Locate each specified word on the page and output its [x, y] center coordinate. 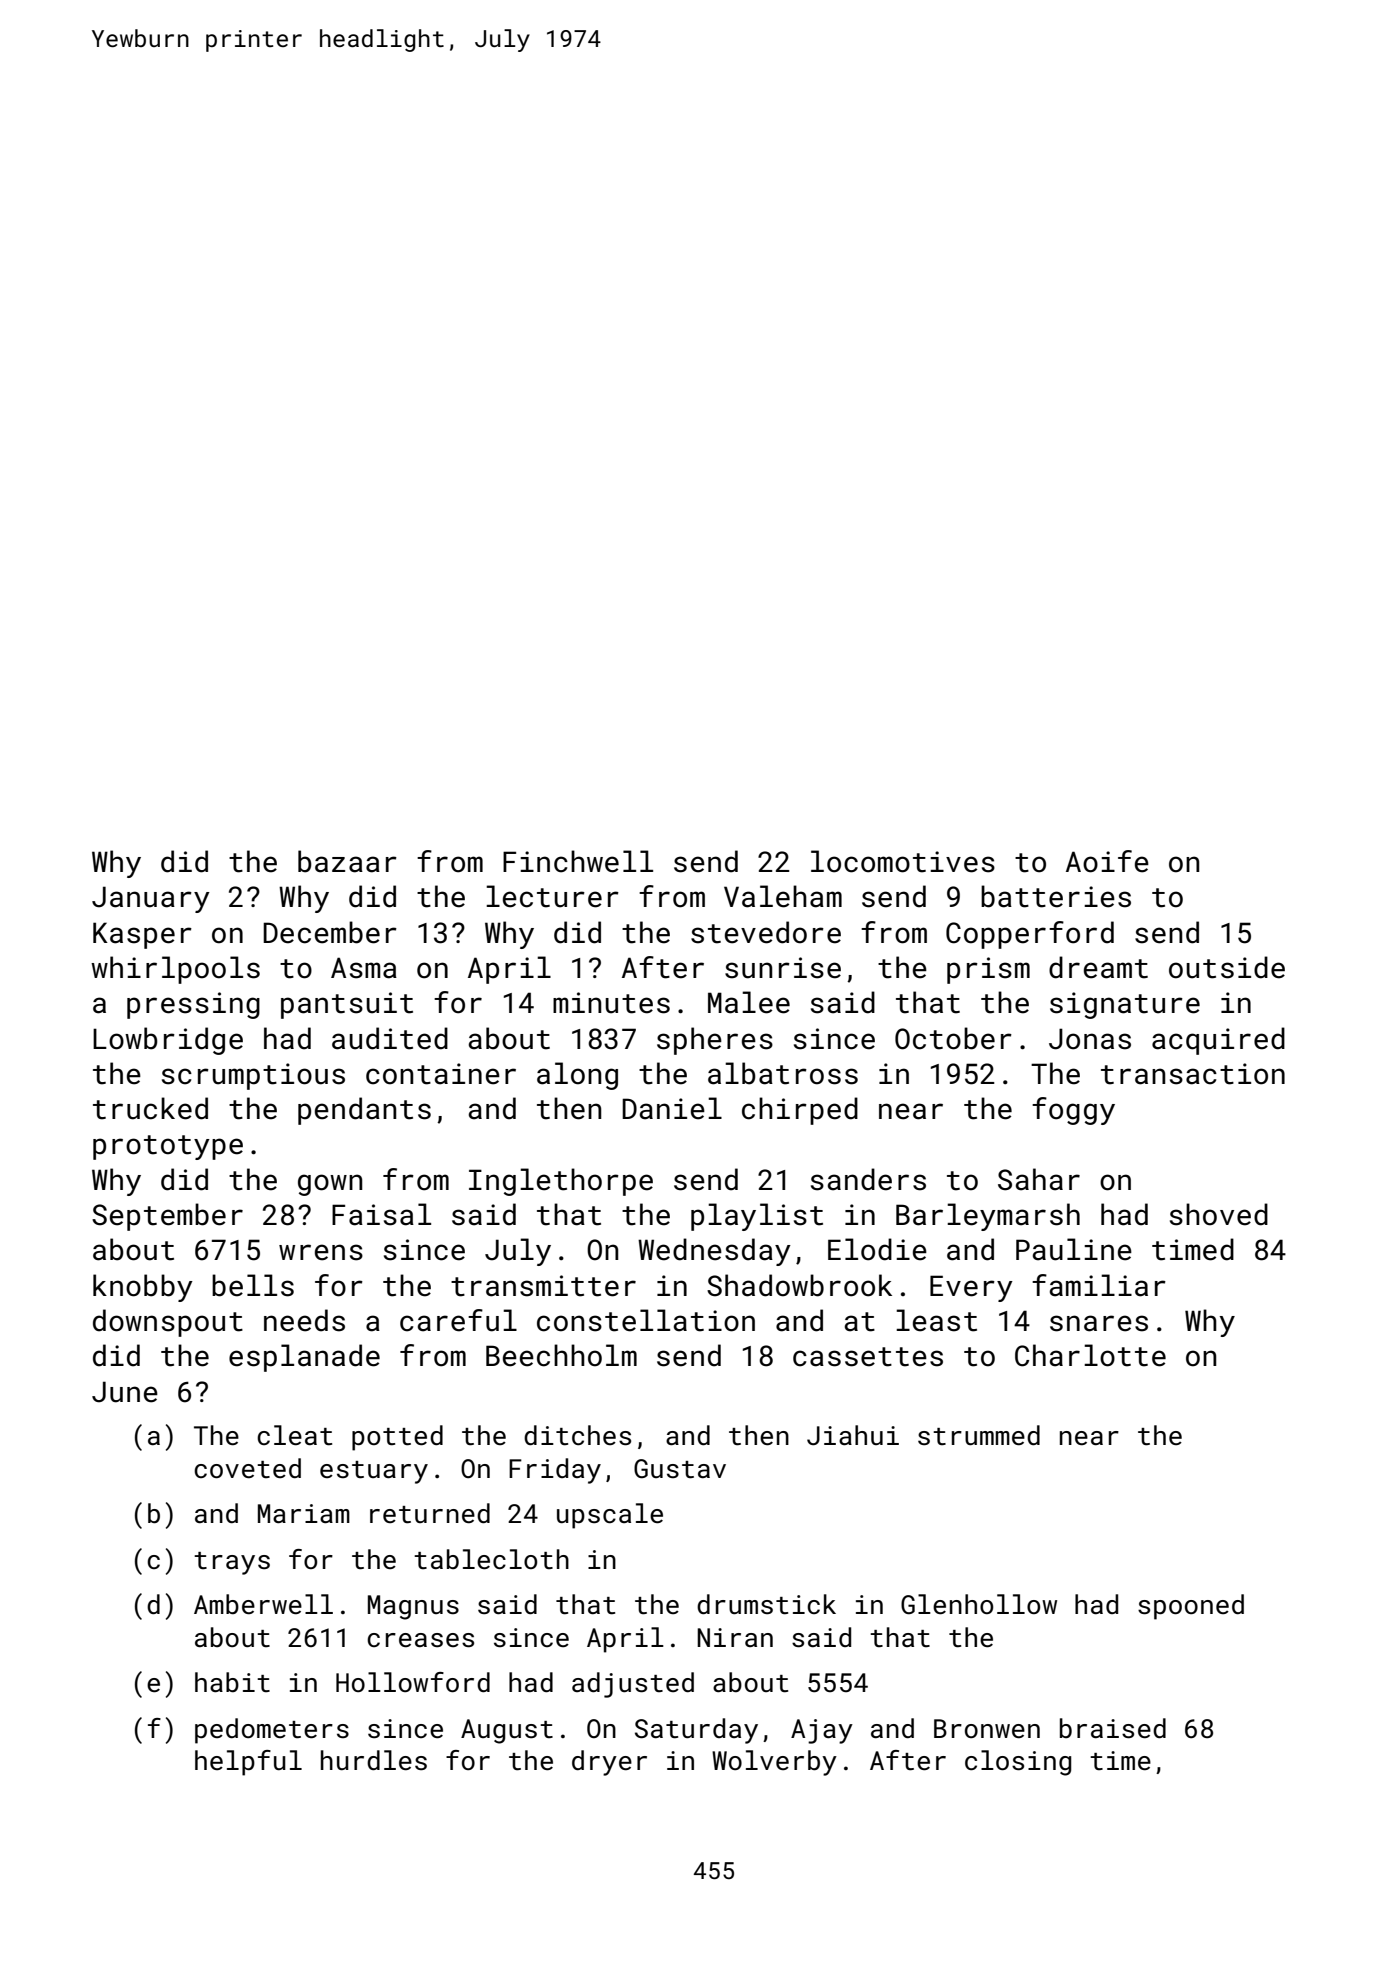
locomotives [903, 861]
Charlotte [1090, 1355]
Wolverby [774, 1763]
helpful [248, 1763]
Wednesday [714, 1252]
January [151, 899]
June [125, 1392]
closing [1018, 1763]
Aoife [1107, 861]
